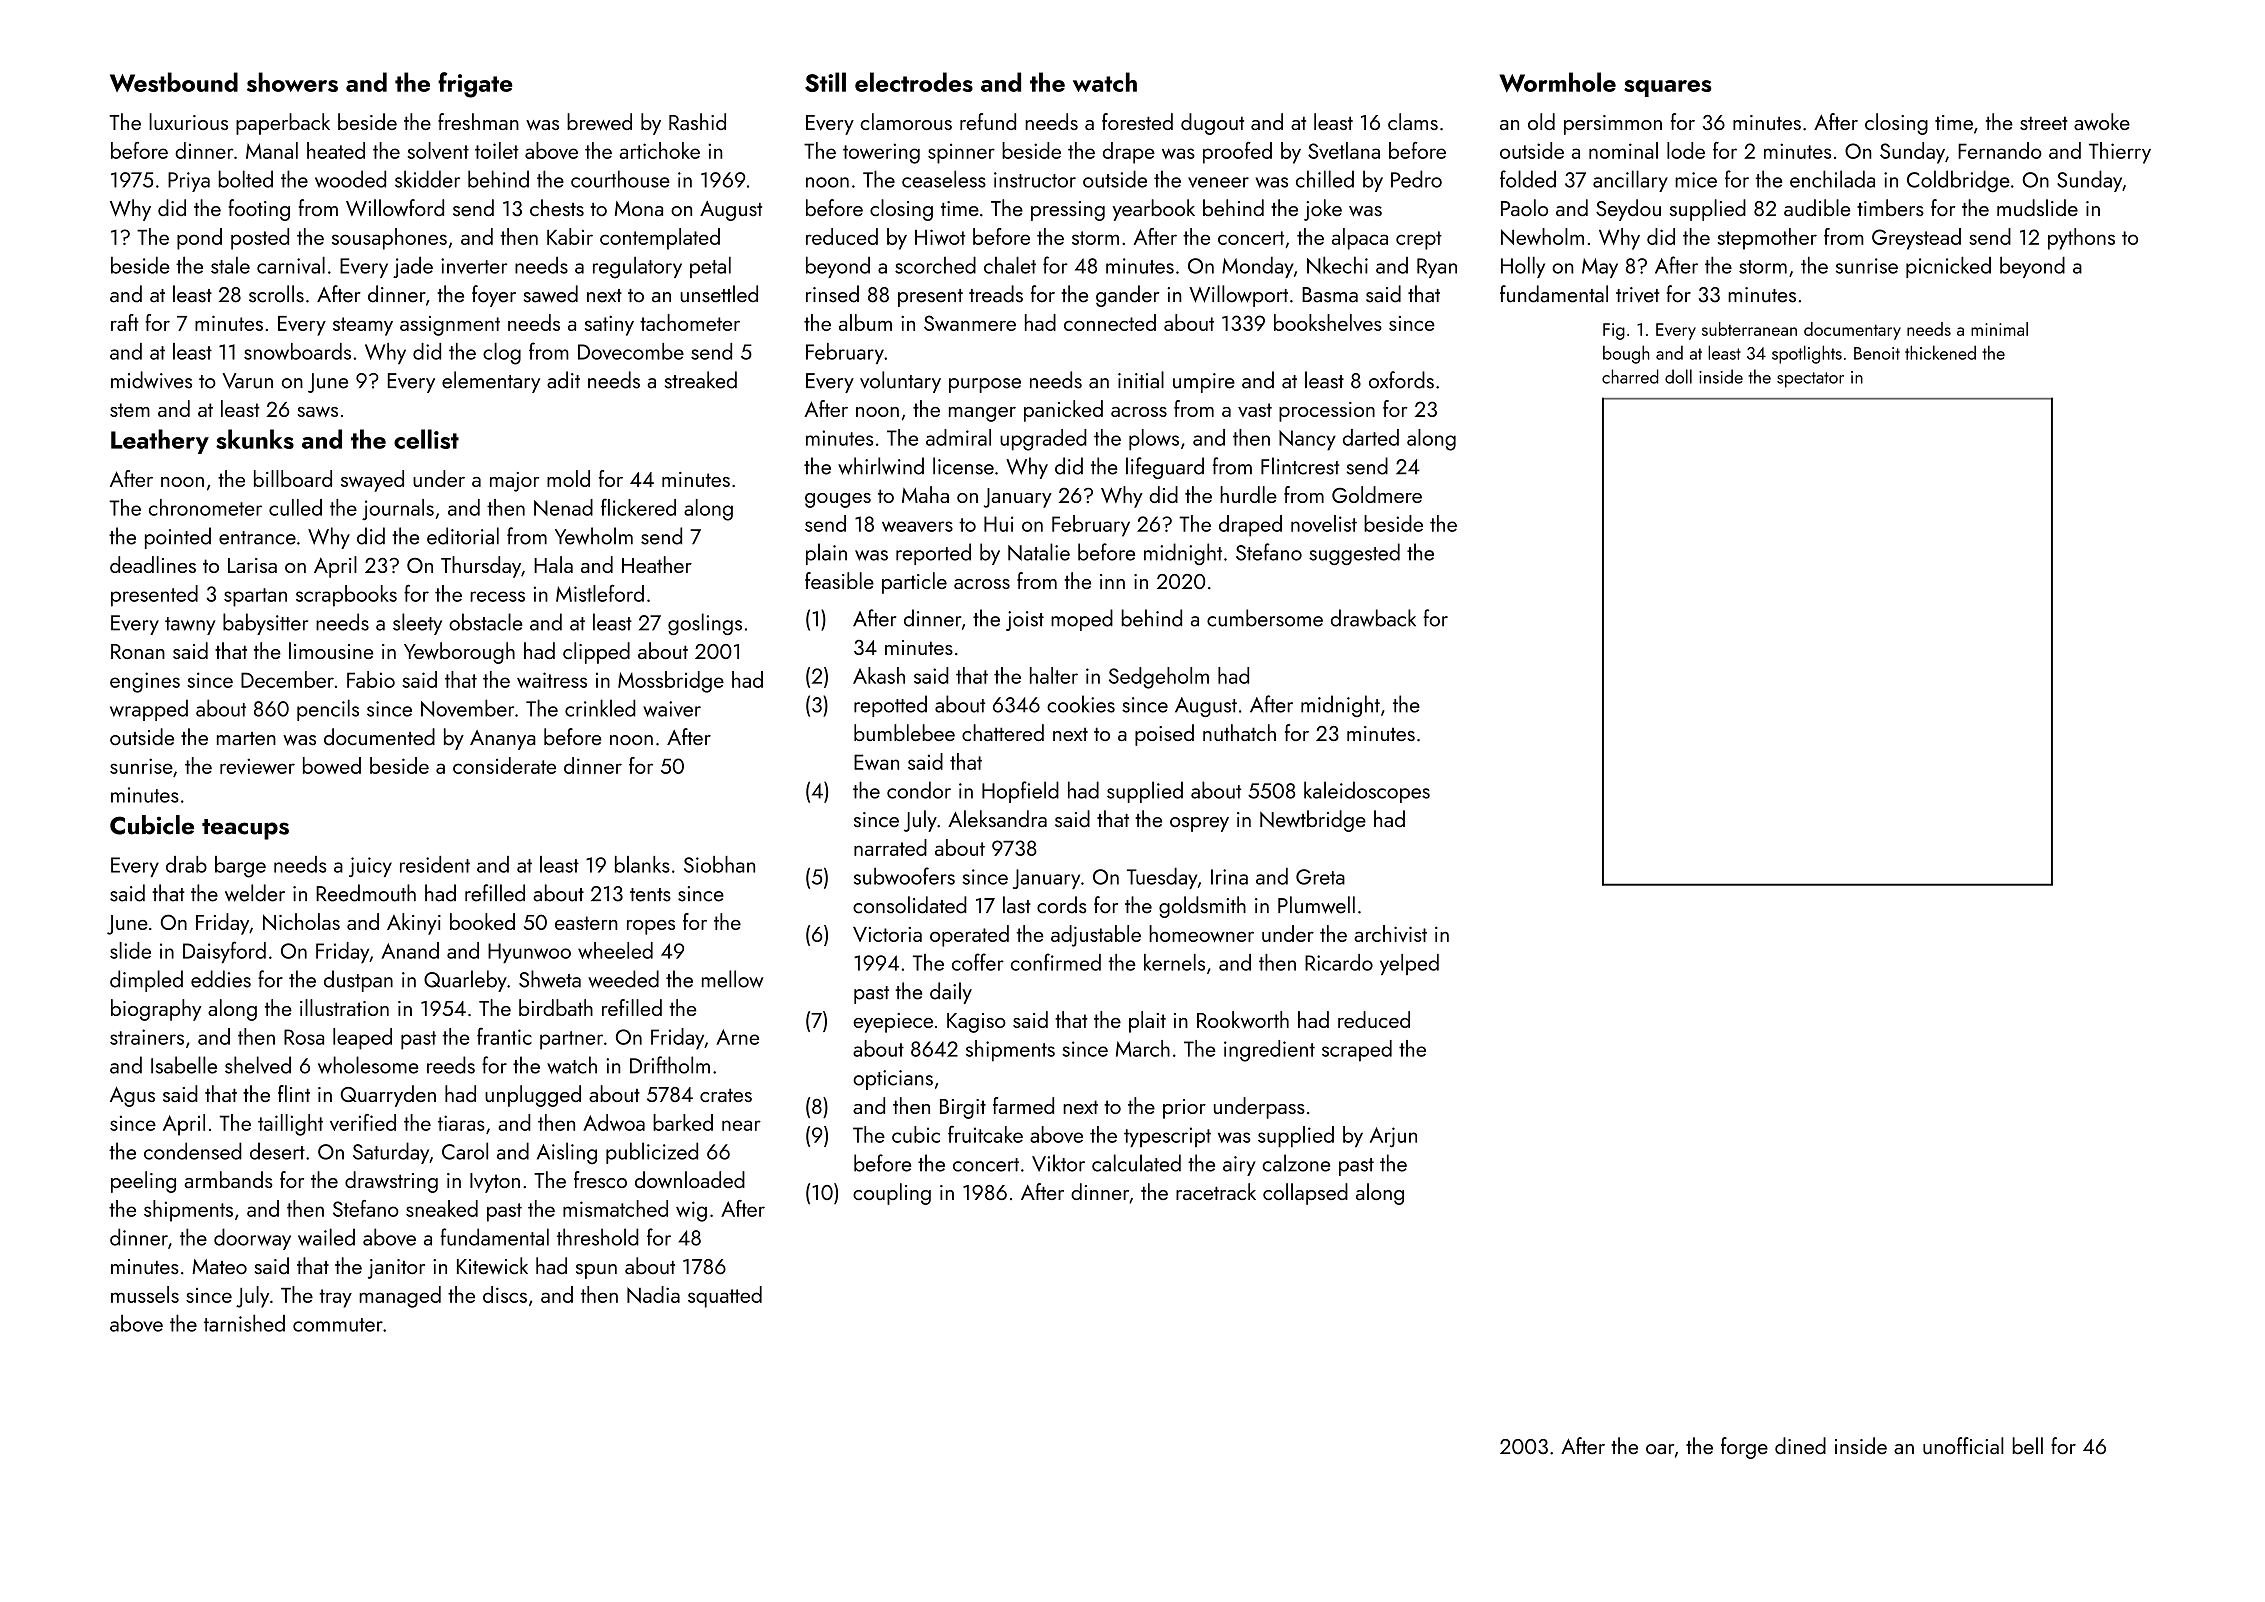 The height and width of the screenshot is (1602, 2265). I want to click on drawback, so click(1373, 618).
